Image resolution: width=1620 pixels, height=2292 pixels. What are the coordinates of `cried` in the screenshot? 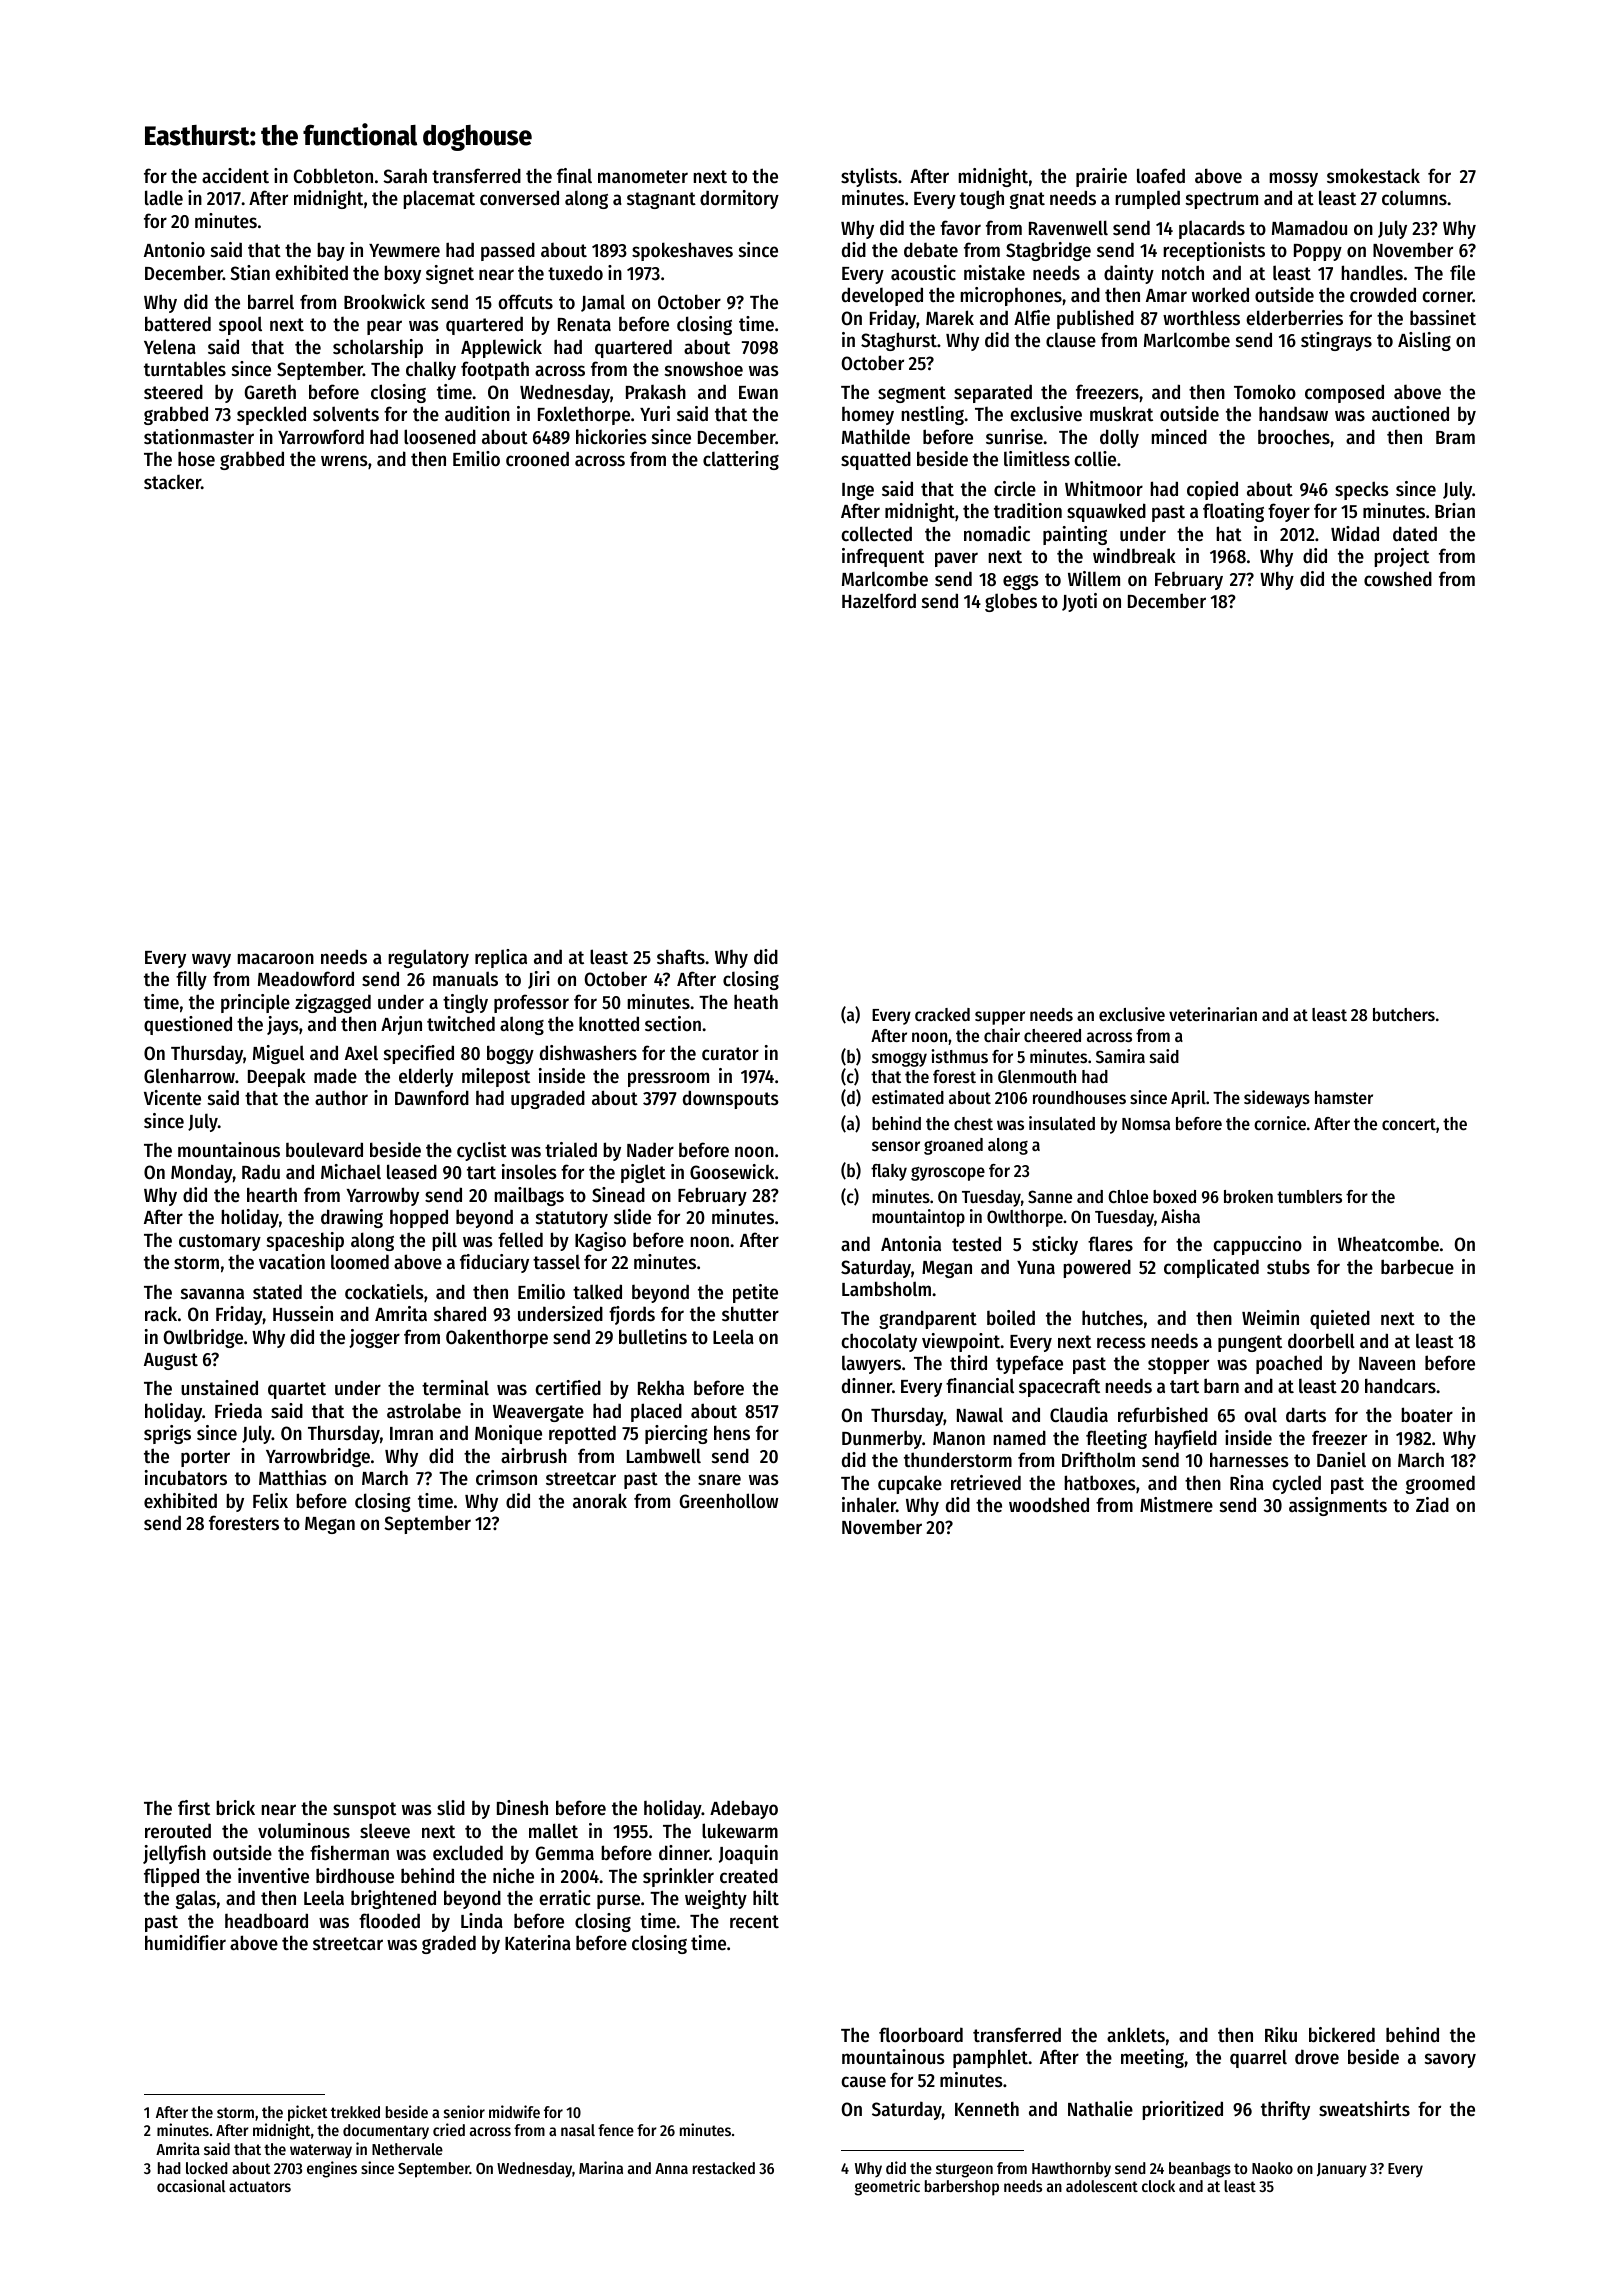 It's located at (449, 2129).
